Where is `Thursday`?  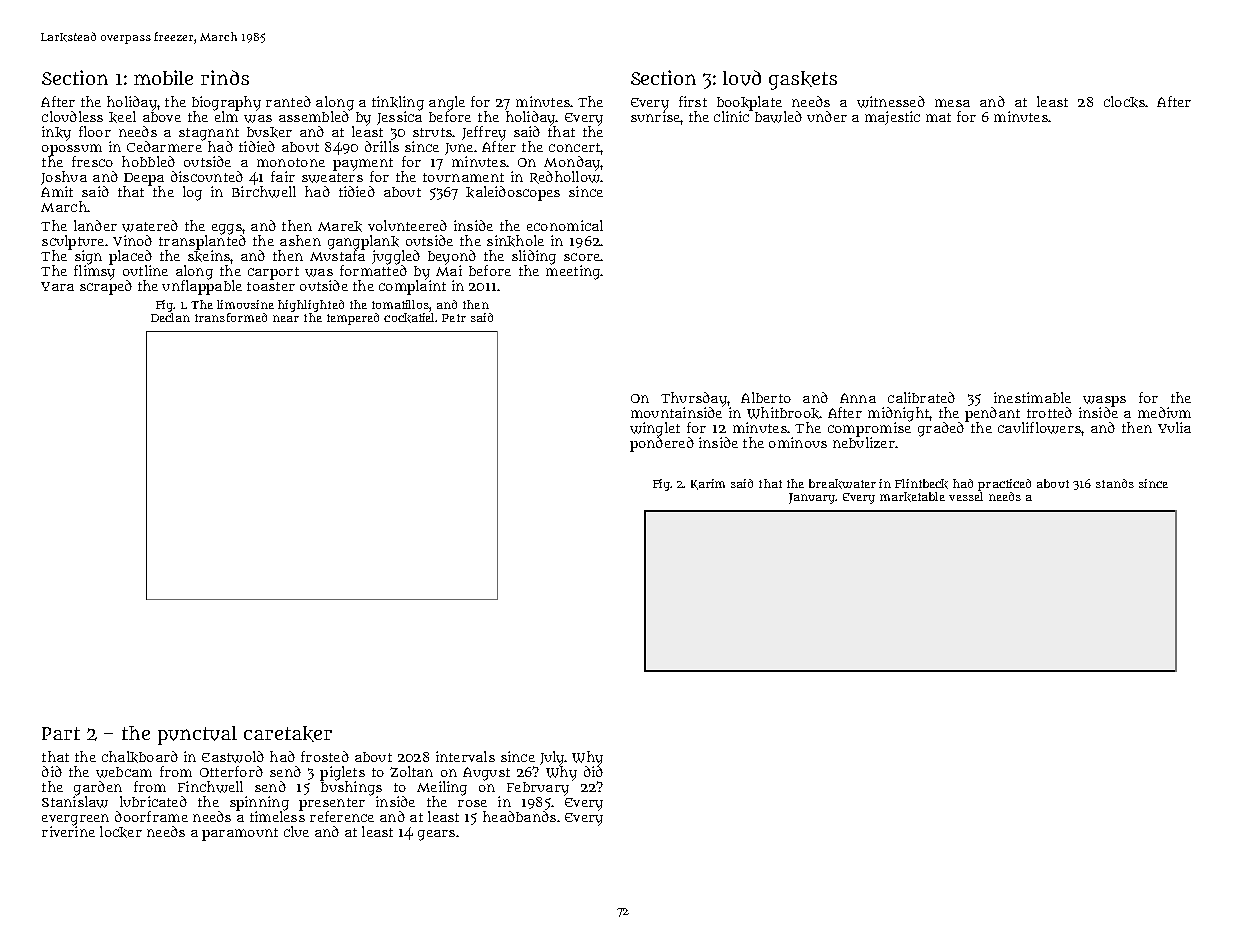 Thursday is located at coordinates (694, 399).
